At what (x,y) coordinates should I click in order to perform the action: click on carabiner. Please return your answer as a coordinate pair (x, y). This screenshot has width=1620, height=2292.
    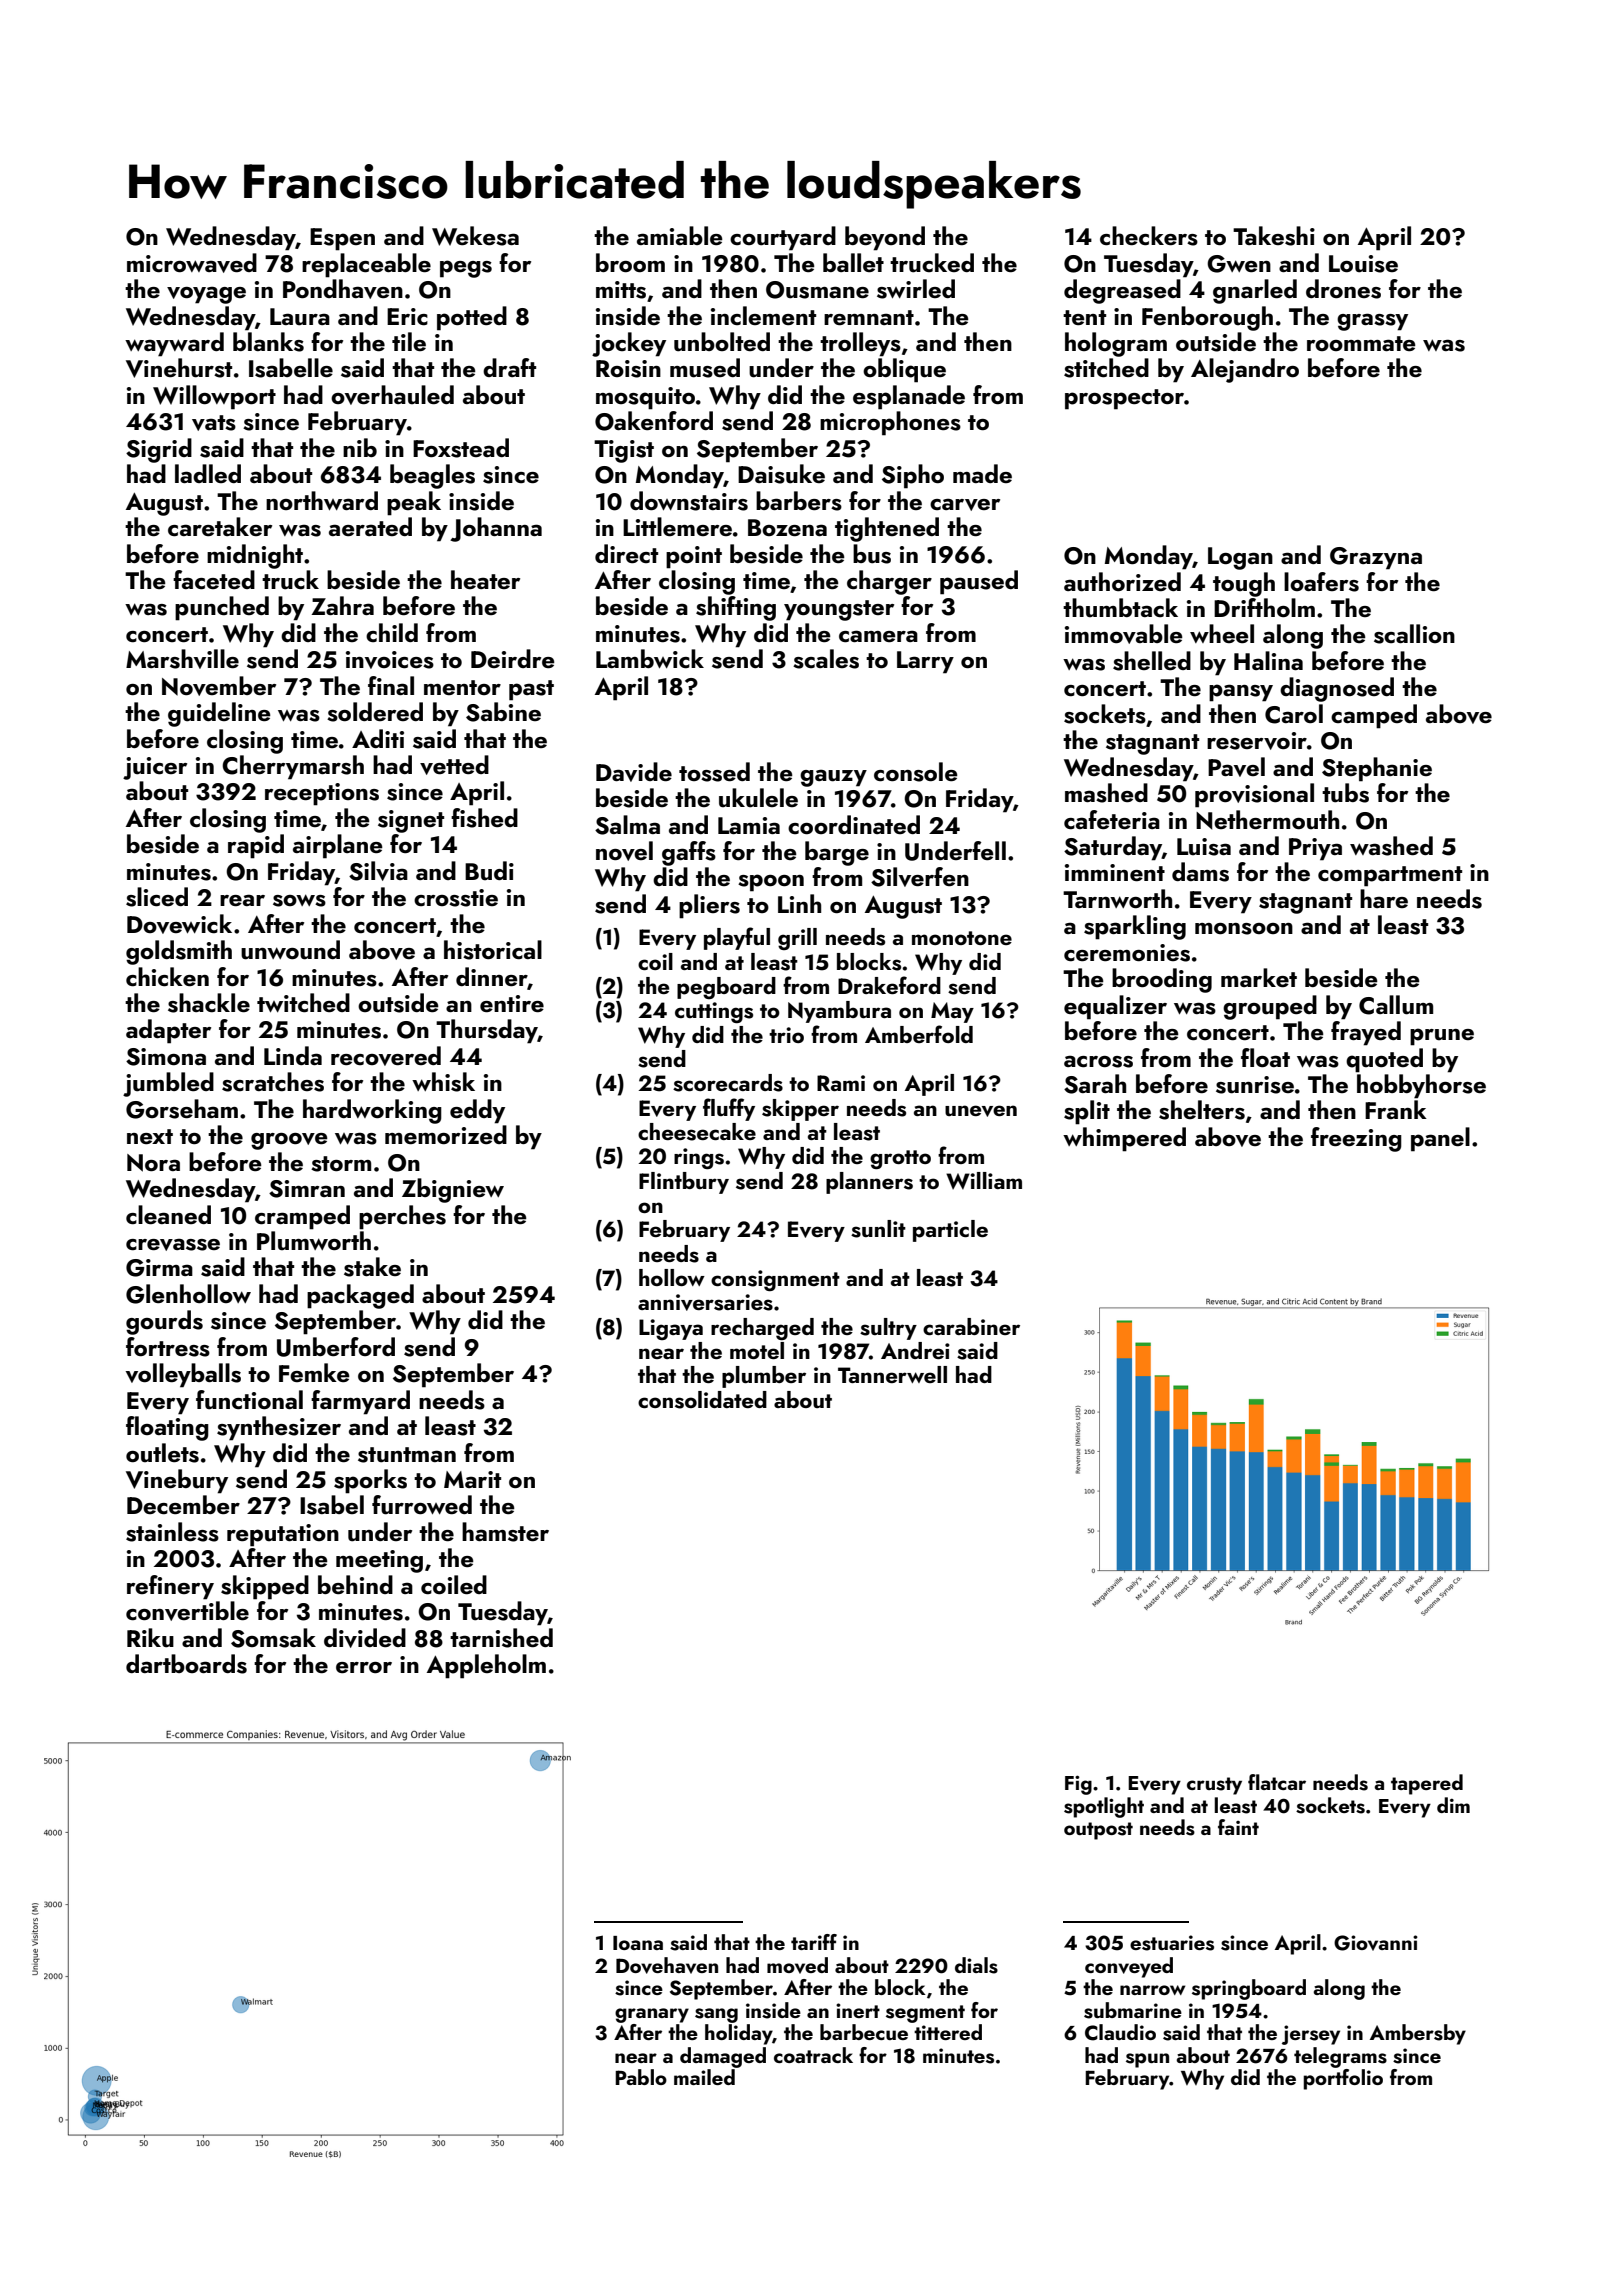
    Looking at the image, I should click on (971, 1326).
